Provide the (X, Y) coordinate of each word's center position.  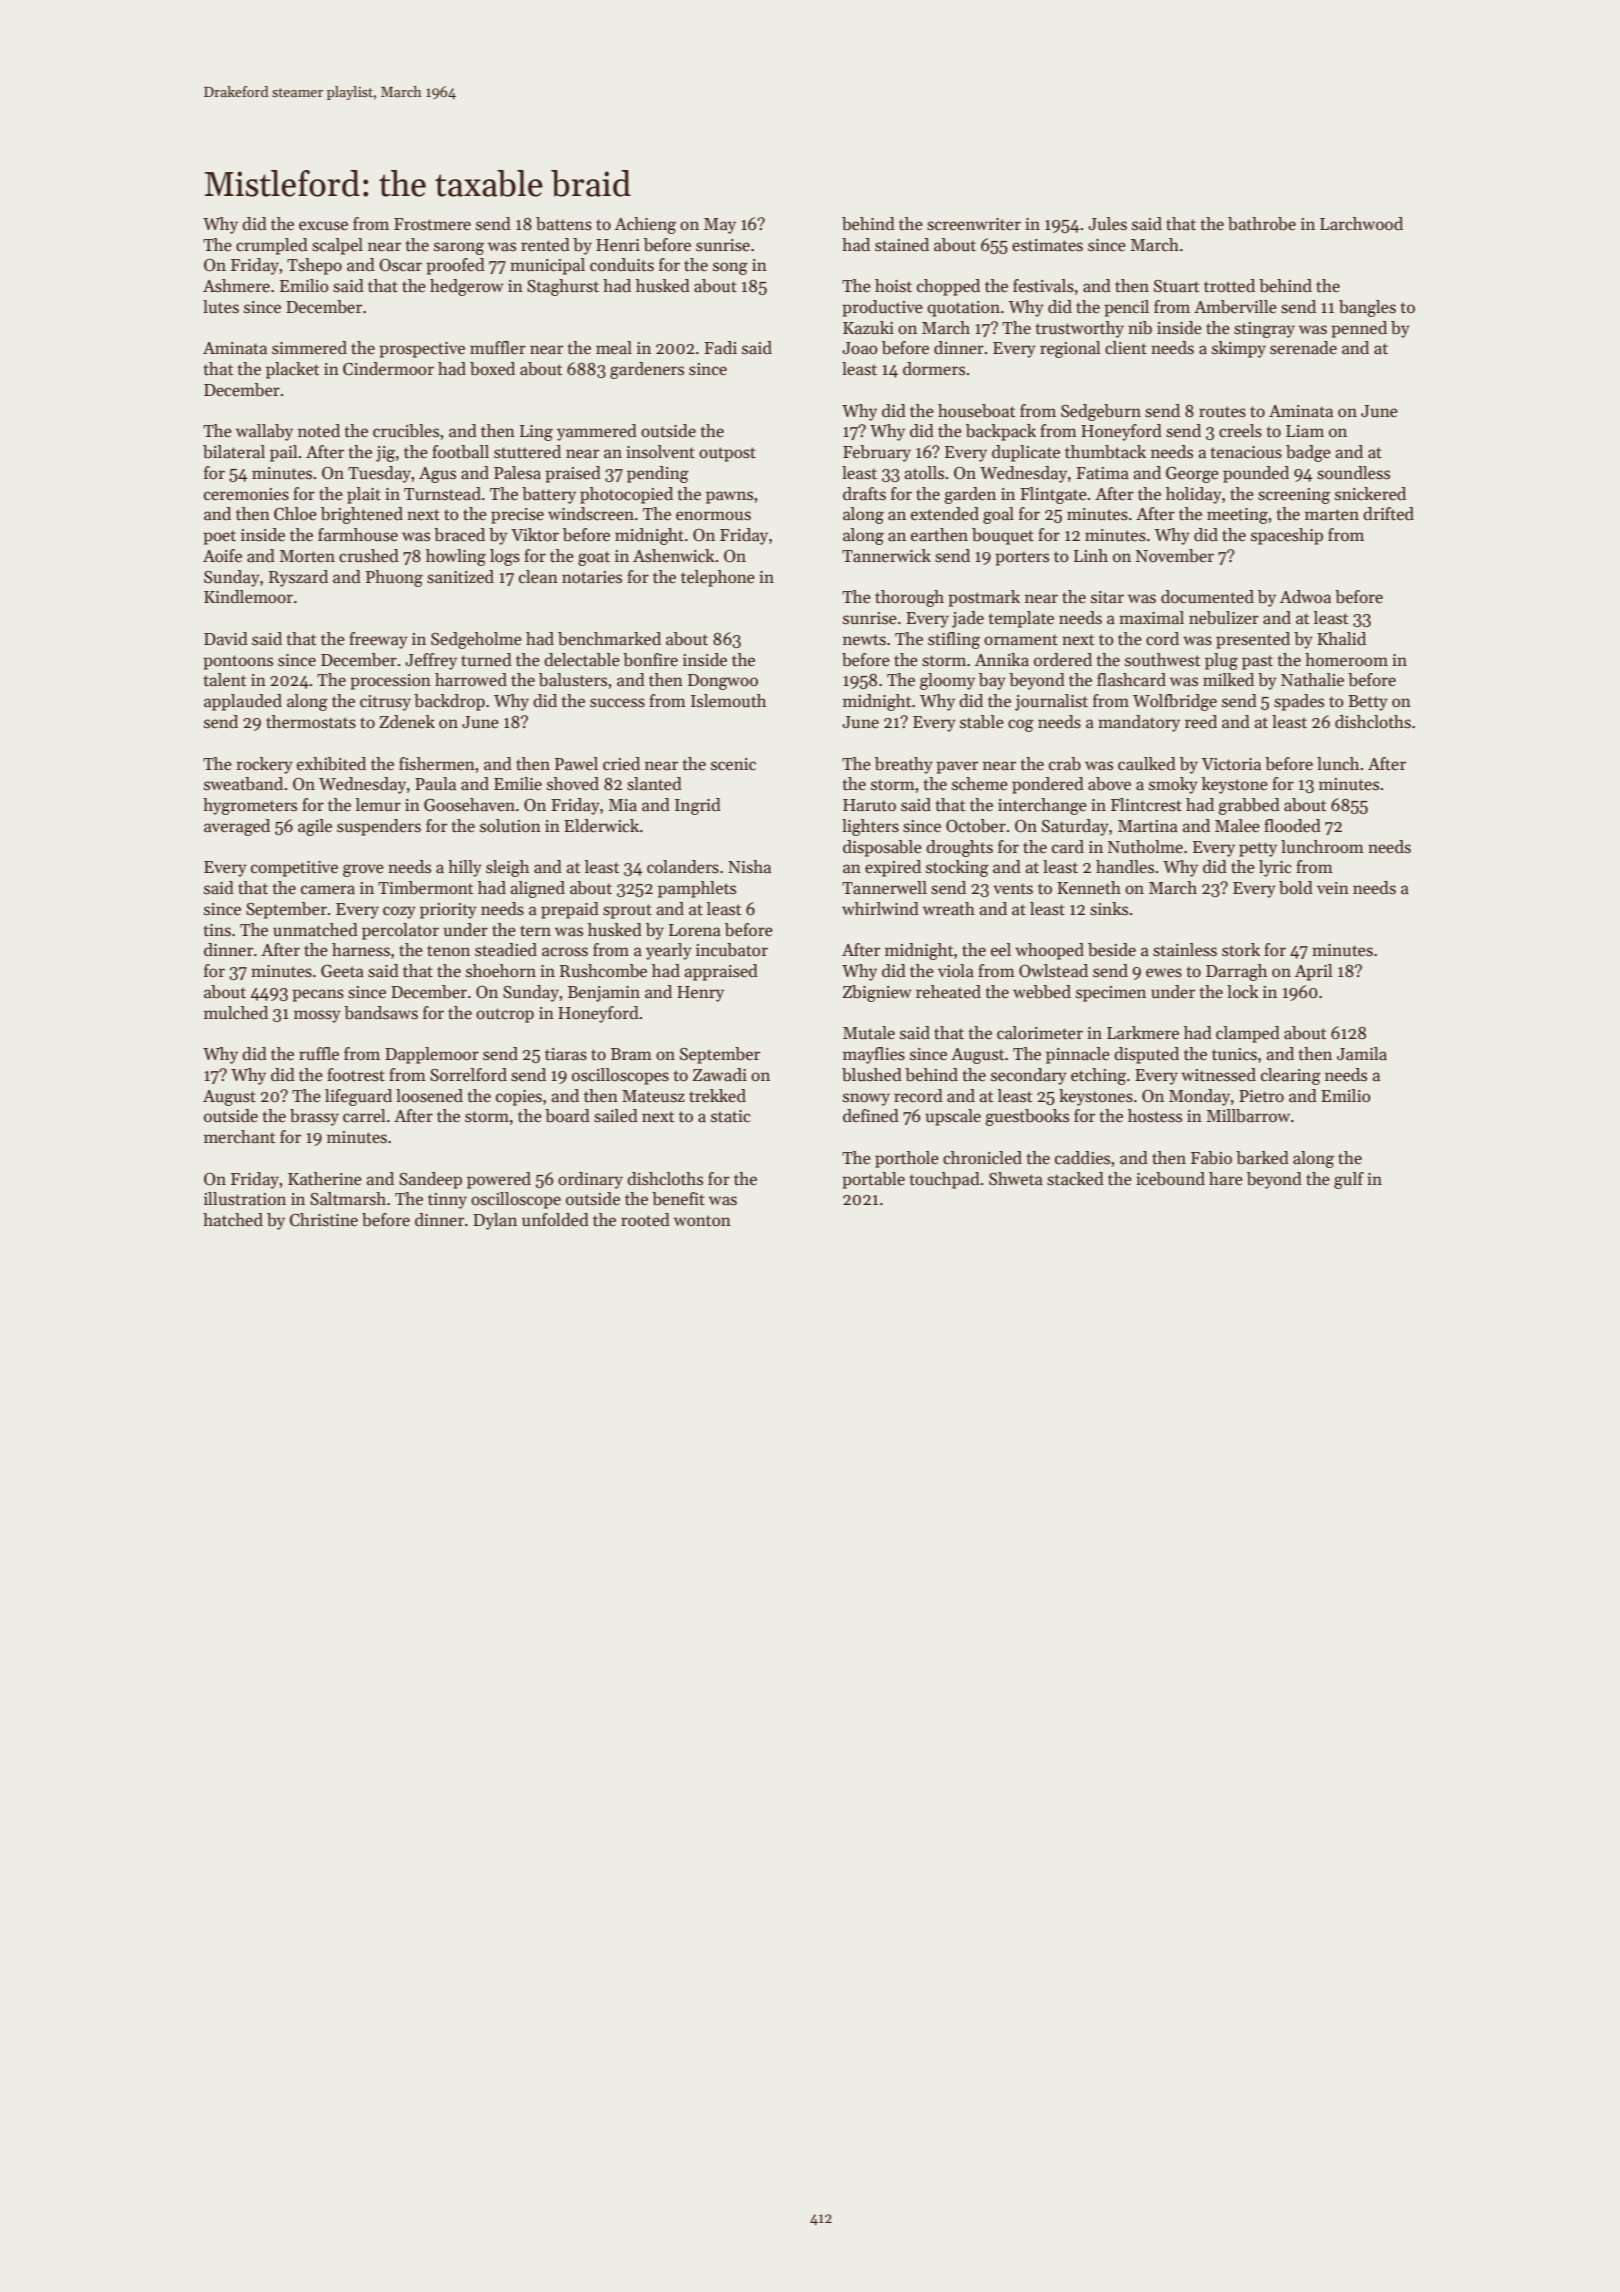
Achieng (645, 225)
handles (1125, 867)
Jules (1107, 224)
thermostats (311, 722)
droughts (959, 848)
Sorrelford (468, 1075)
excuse (323, 226)
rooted (645, 1220)
